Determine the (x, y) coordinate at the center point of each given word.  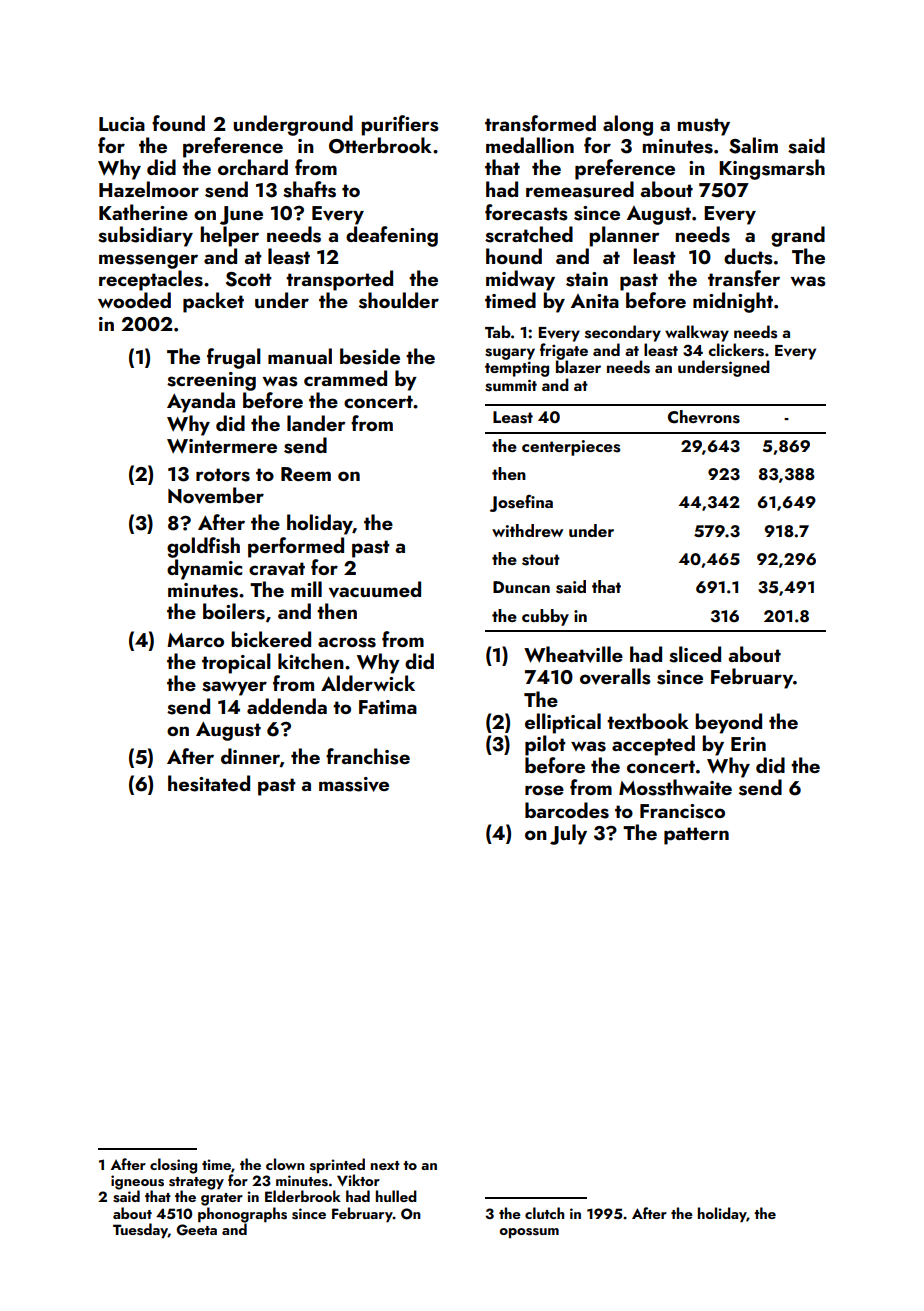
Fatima (388, 707)
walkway (697, 333)
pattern (696, 836)
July (568, 834)
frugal (234, 358)
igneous (137, 1182)
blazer (578, 366)
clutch (544, 1213)
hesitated (209, 783)
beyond (728, 723)
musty (704, 127)
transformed (540, 123)
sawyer (234, 688)
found (178, 123)
